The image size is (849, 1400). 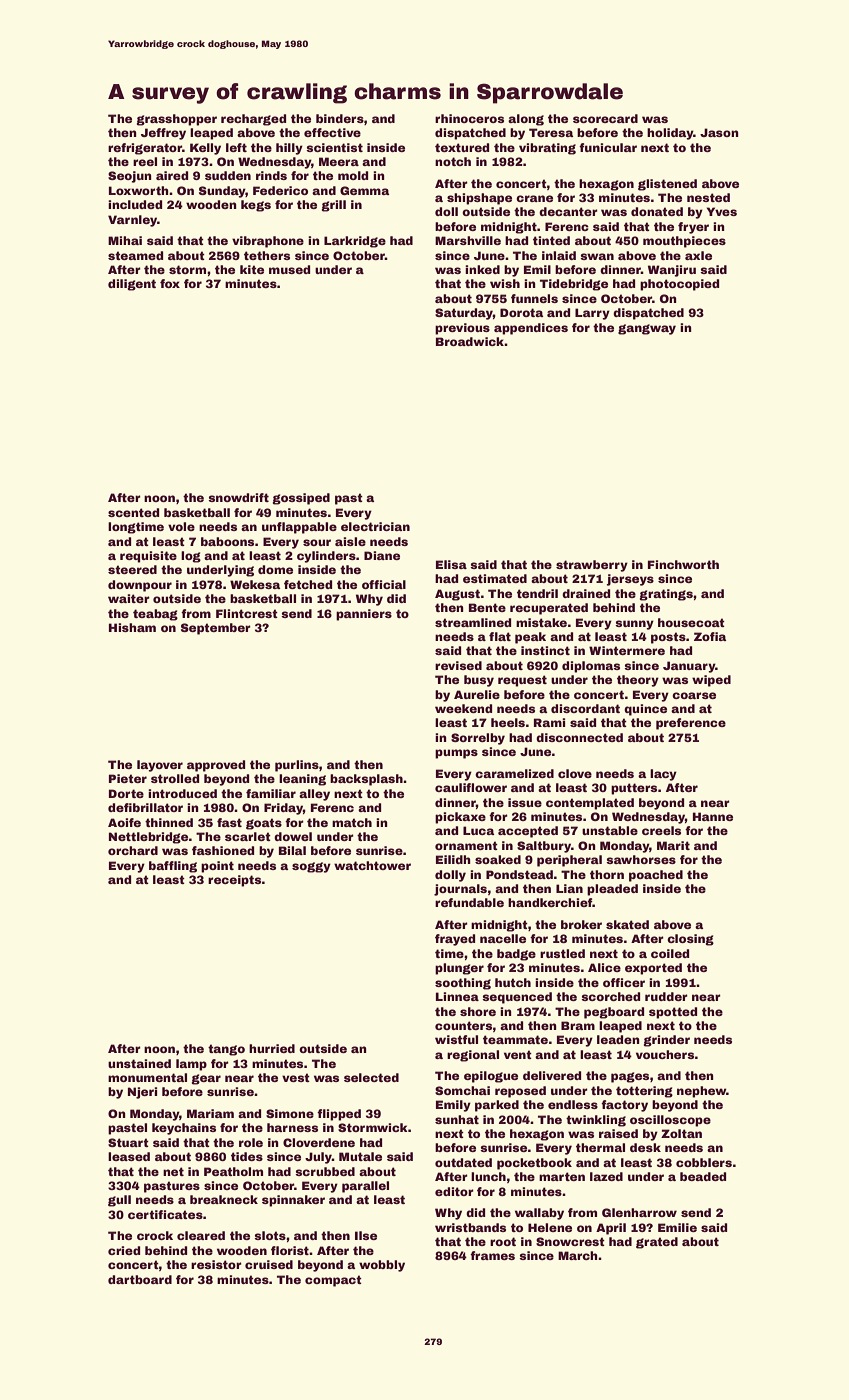 I want to click on Seojun, so click(x=130, y=177).
